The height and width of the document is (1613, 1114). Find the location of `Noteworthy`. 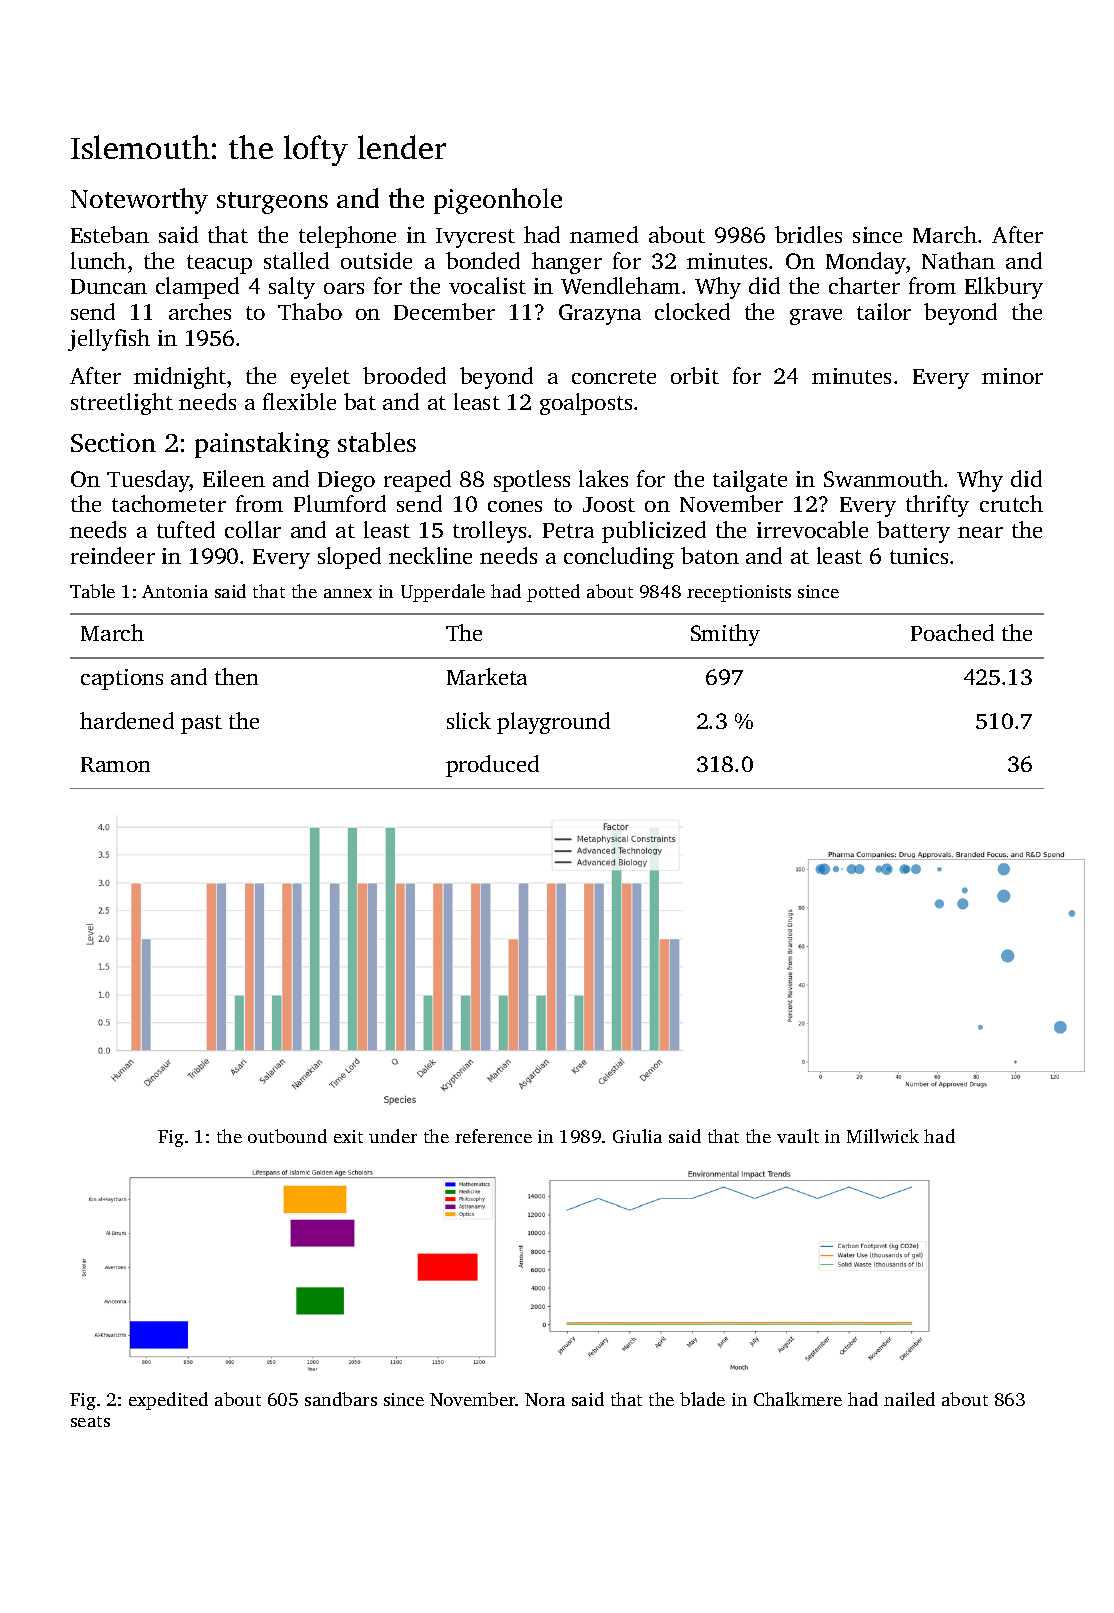

Noteworthy is located at coordinates (139, 201).
